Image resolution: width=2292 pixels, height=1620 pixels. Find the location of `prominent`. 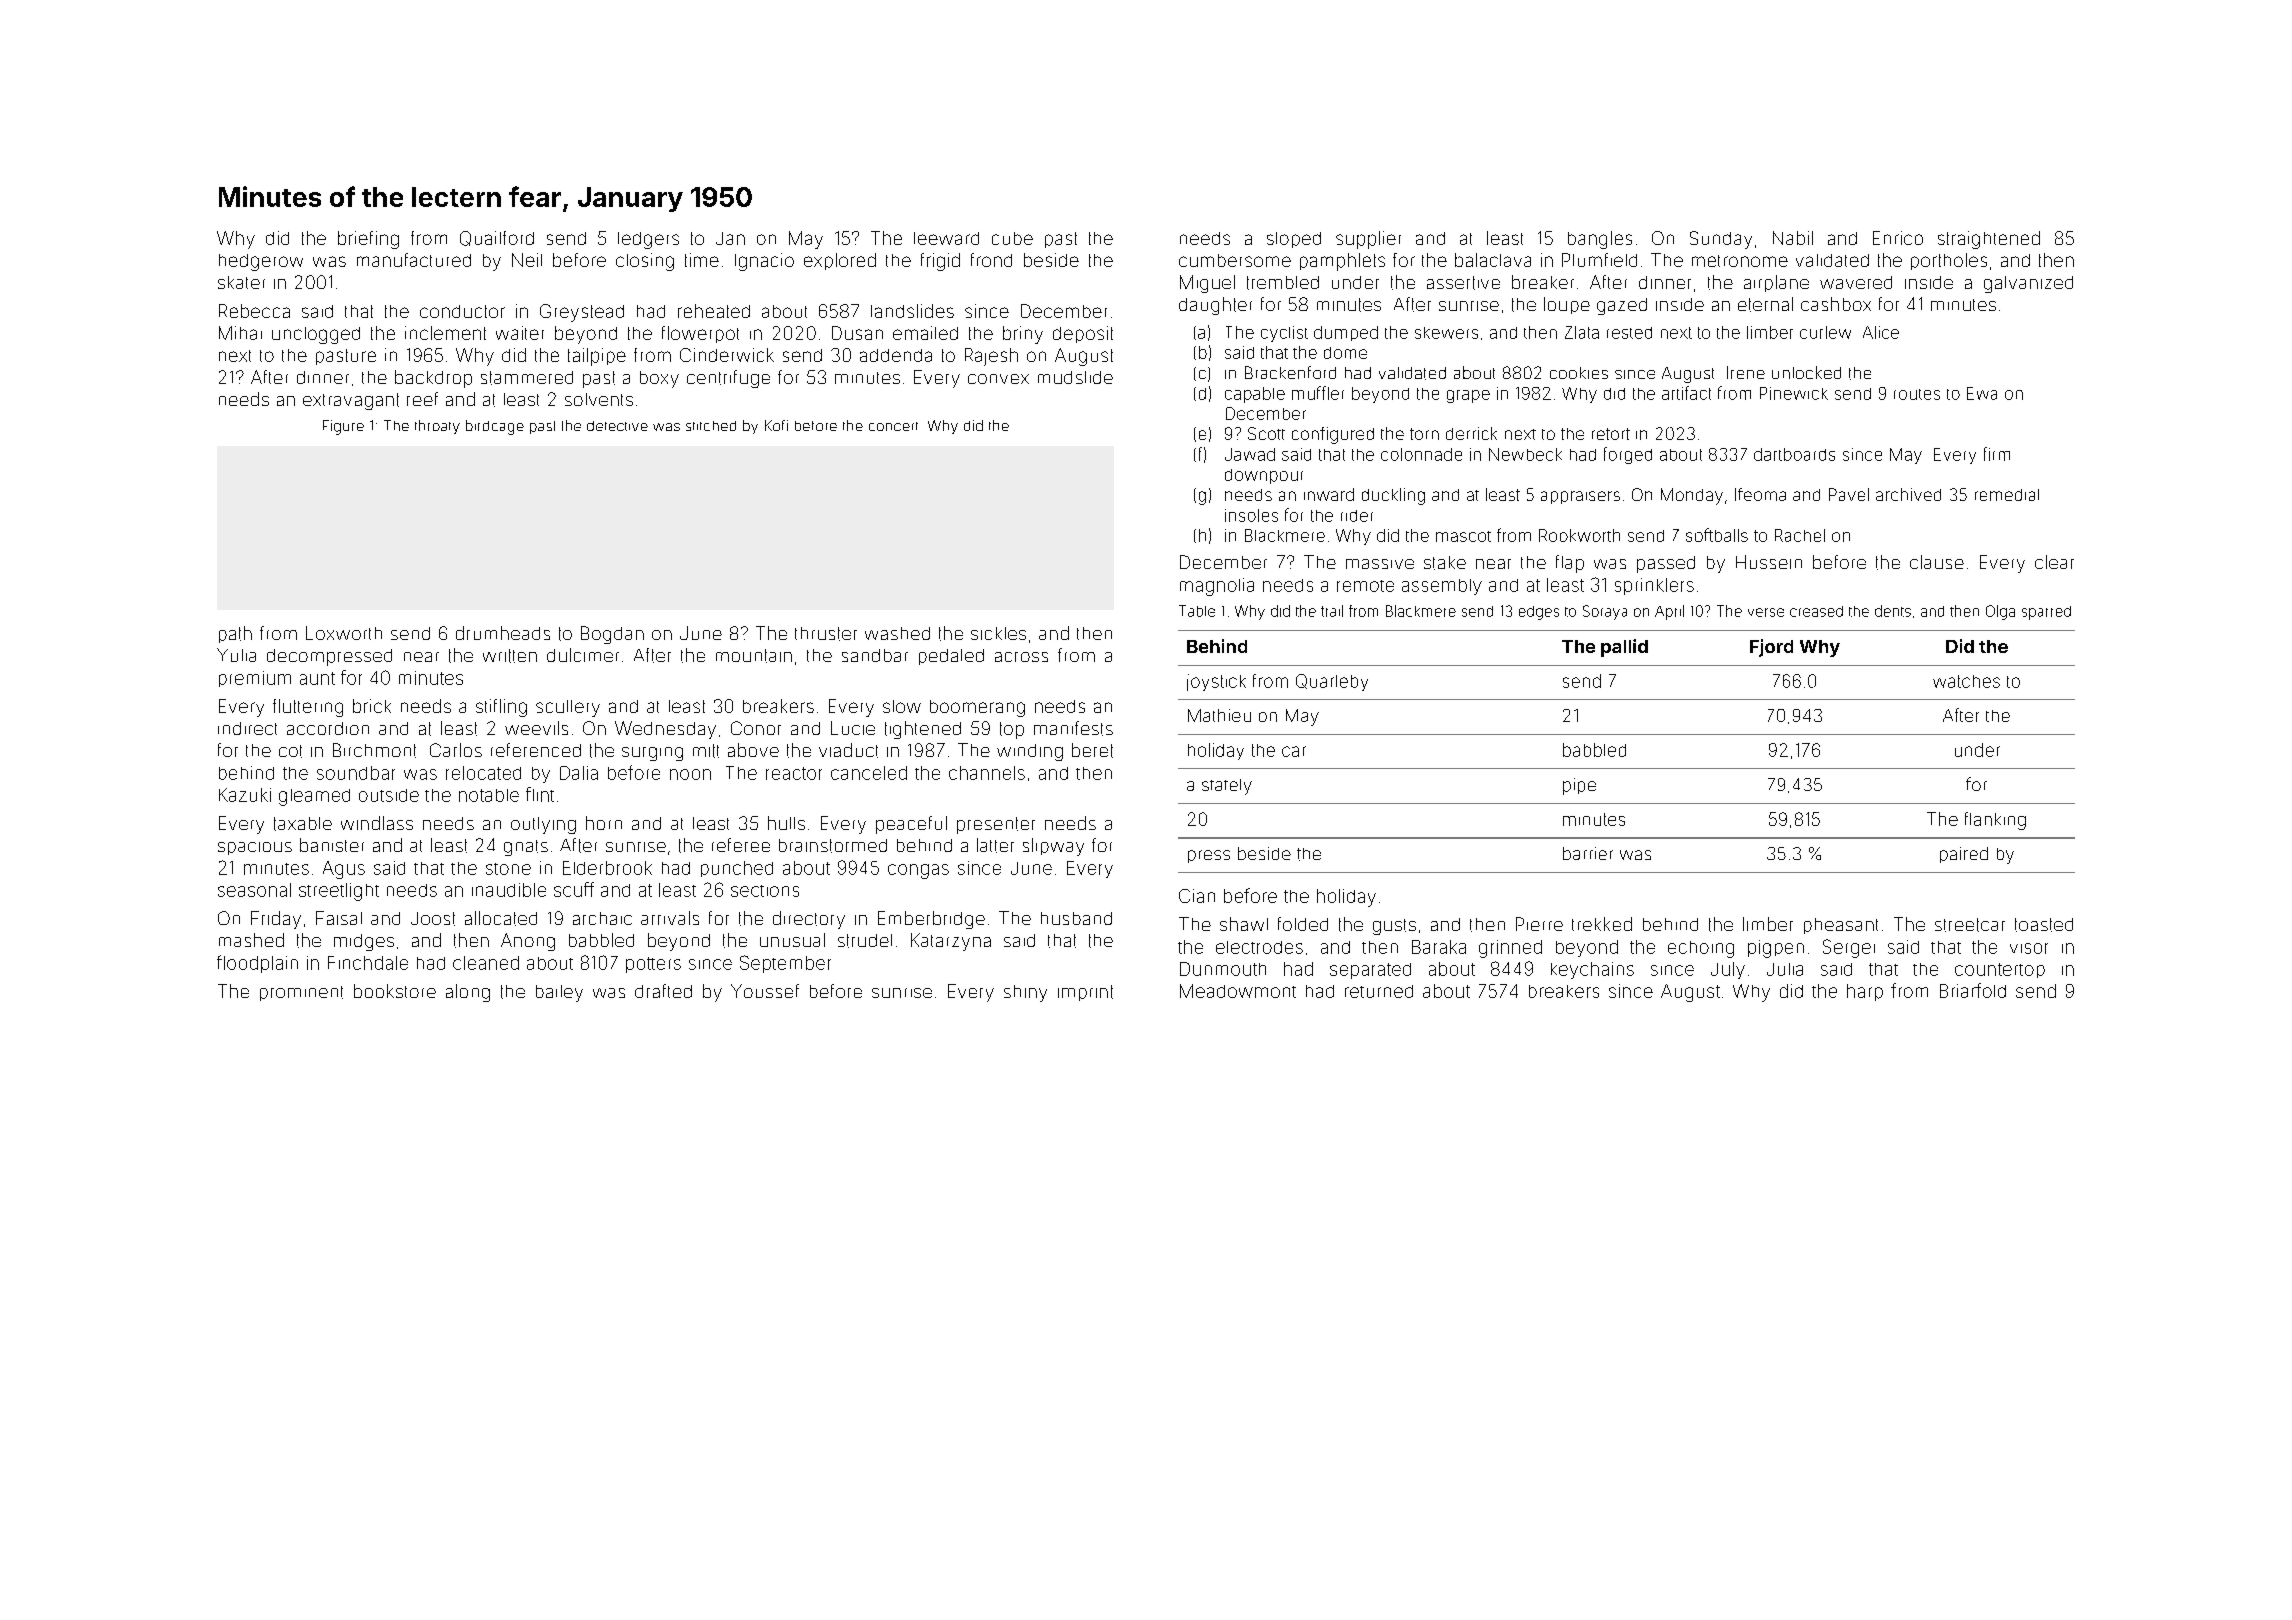

prominent is located at coordinates (301, 993).
